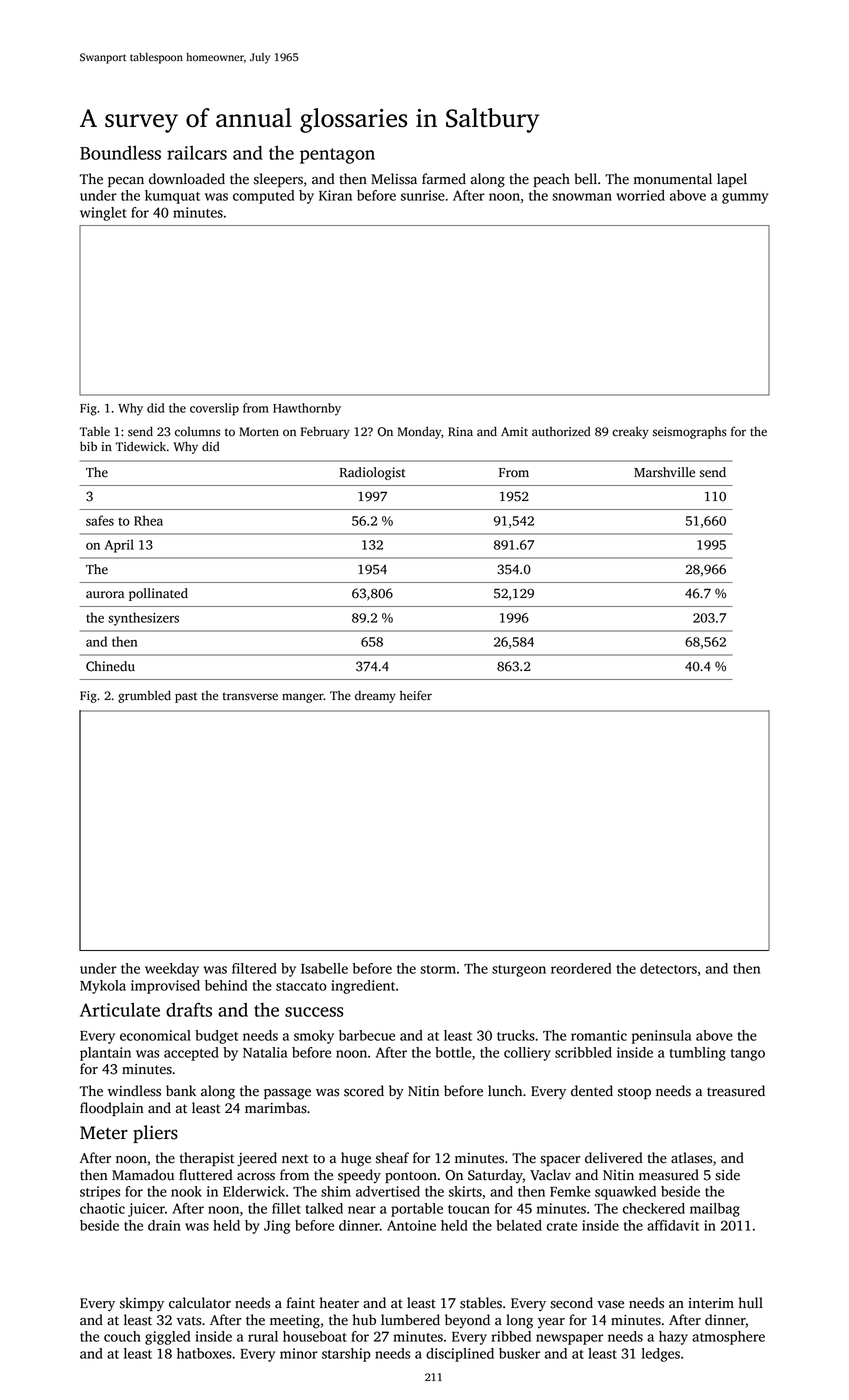 The width and height of the page is (849, 1400). I want to click on ribbed, so click(511, 1336).
